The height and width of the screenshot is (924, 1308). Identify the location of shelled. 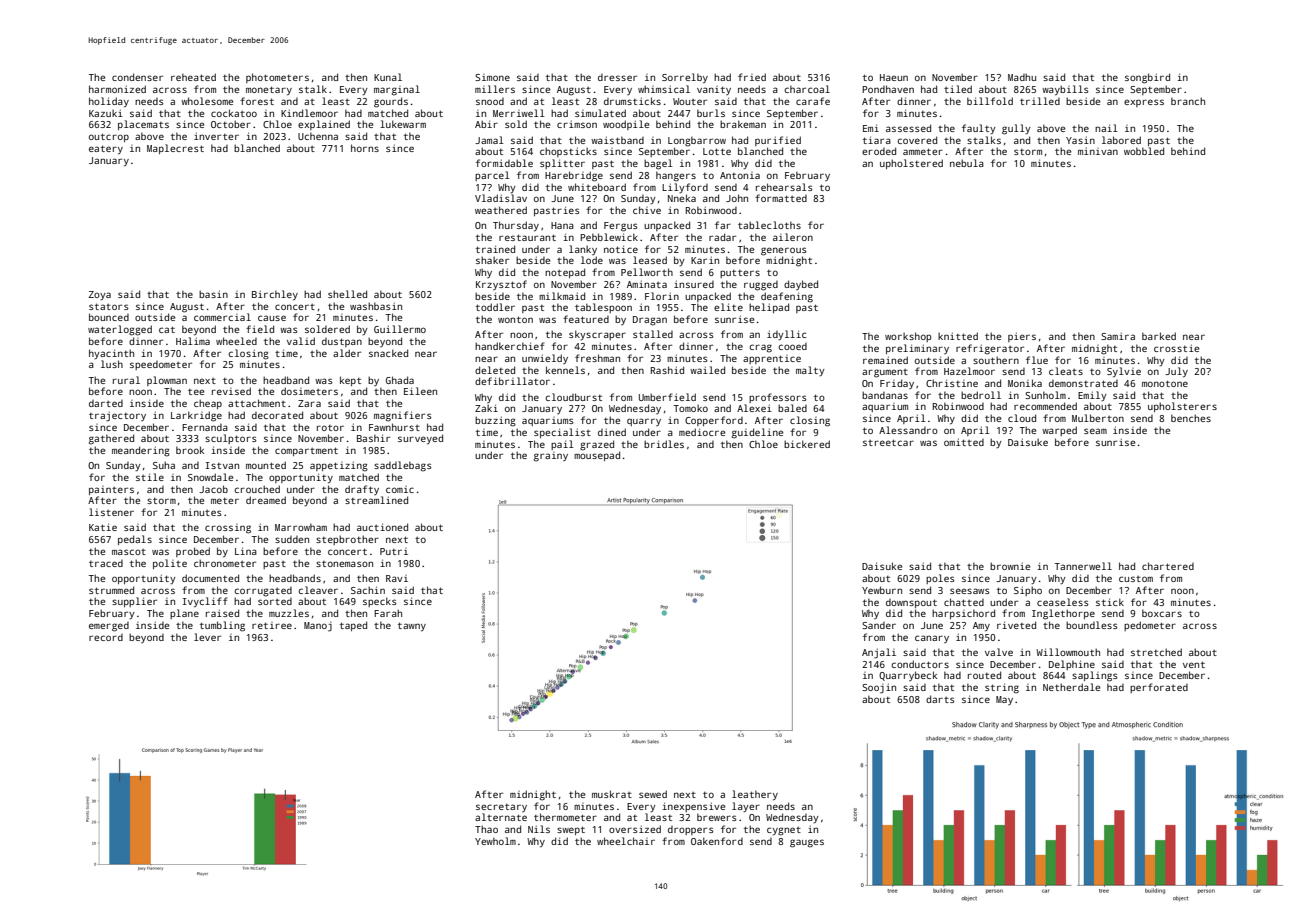
(347, 294).
